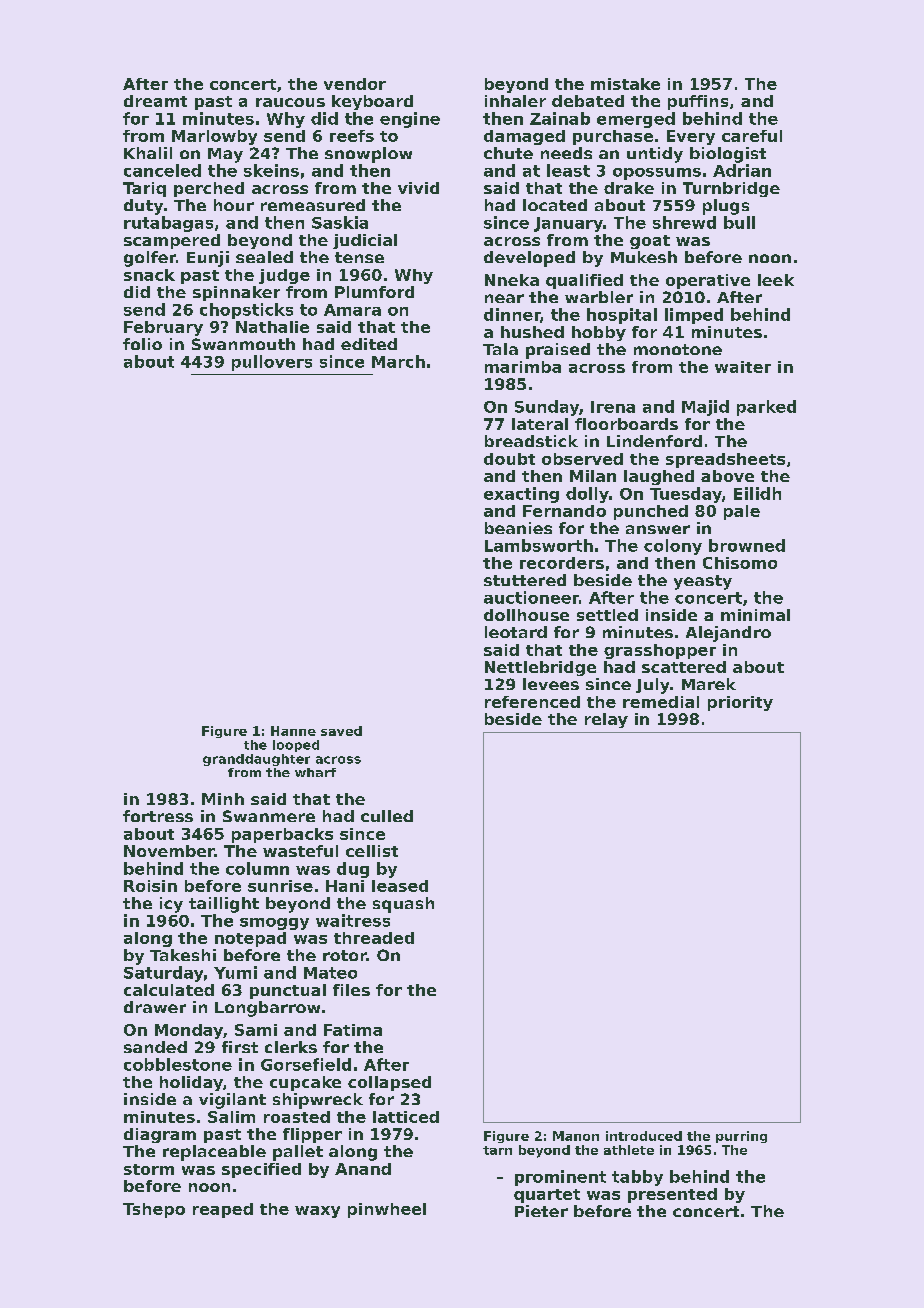  What do you see at coordinates (223, 799) in the screenshot?
I see `Minh` at bounding box center [223, 799].
